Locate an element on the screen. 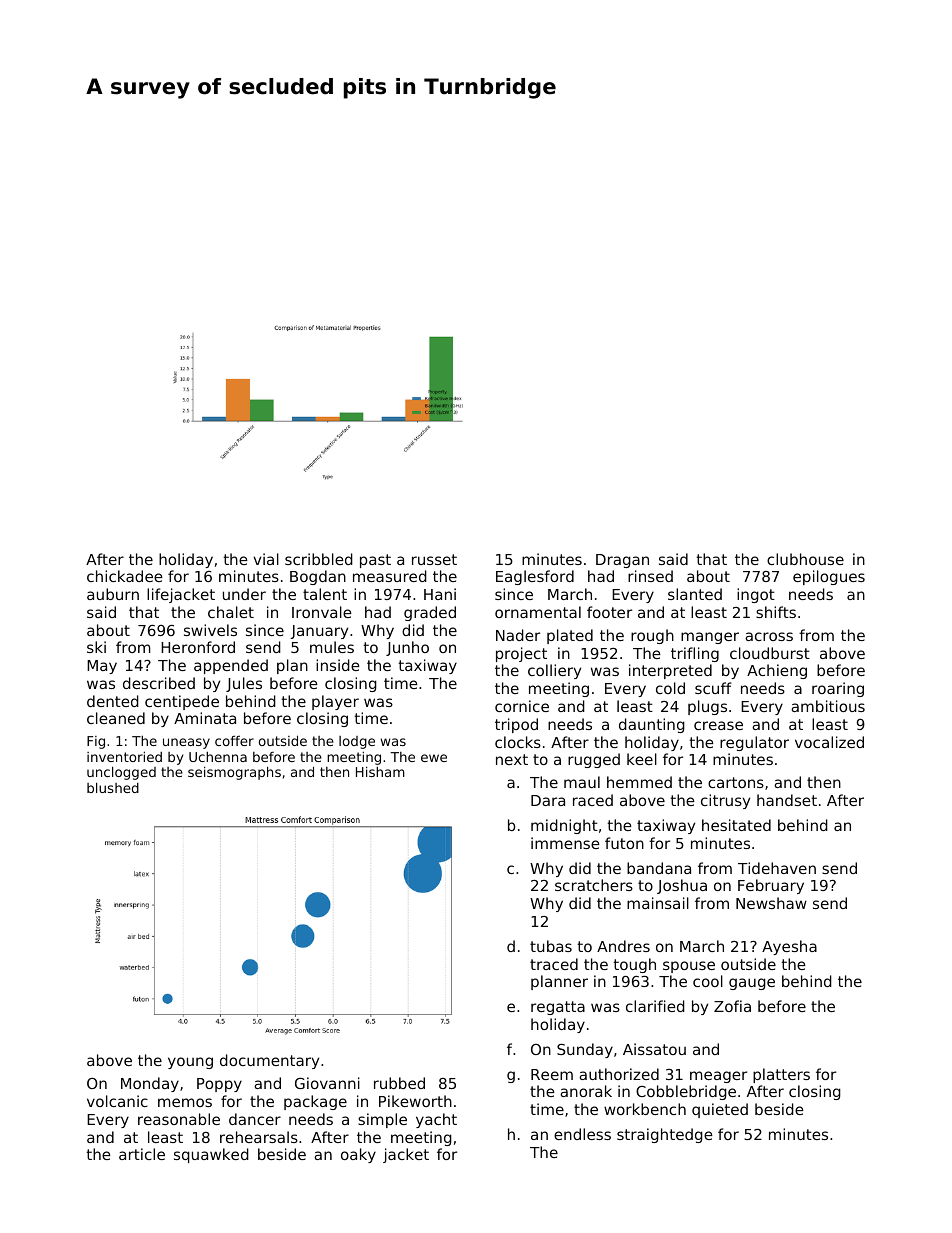 The image size is (952, 1233). regulator is located at coordinates (754, 743).
